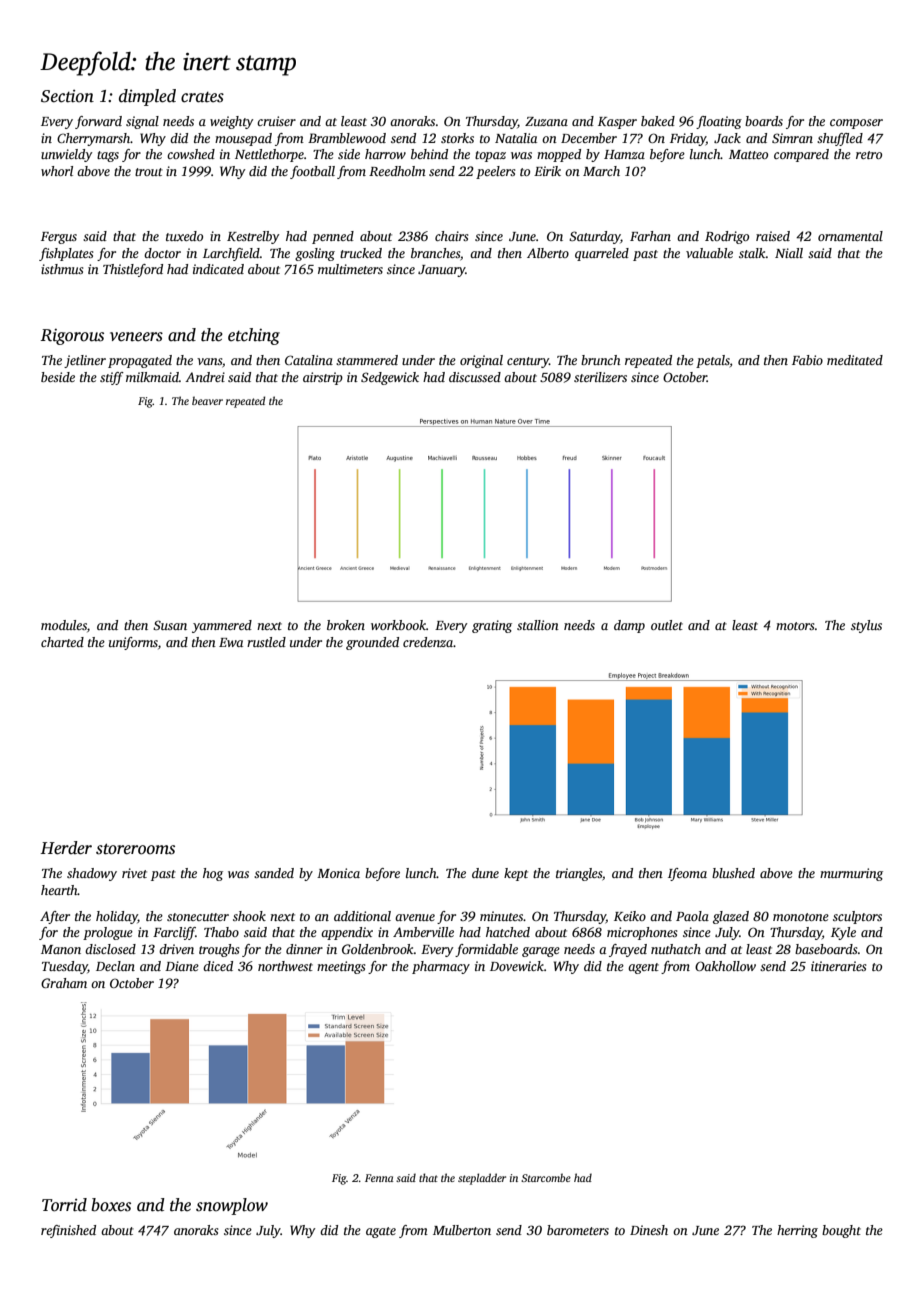 The height and width of the image is (1308, 924). I want to click on Torrid, so click(64, 1205).
